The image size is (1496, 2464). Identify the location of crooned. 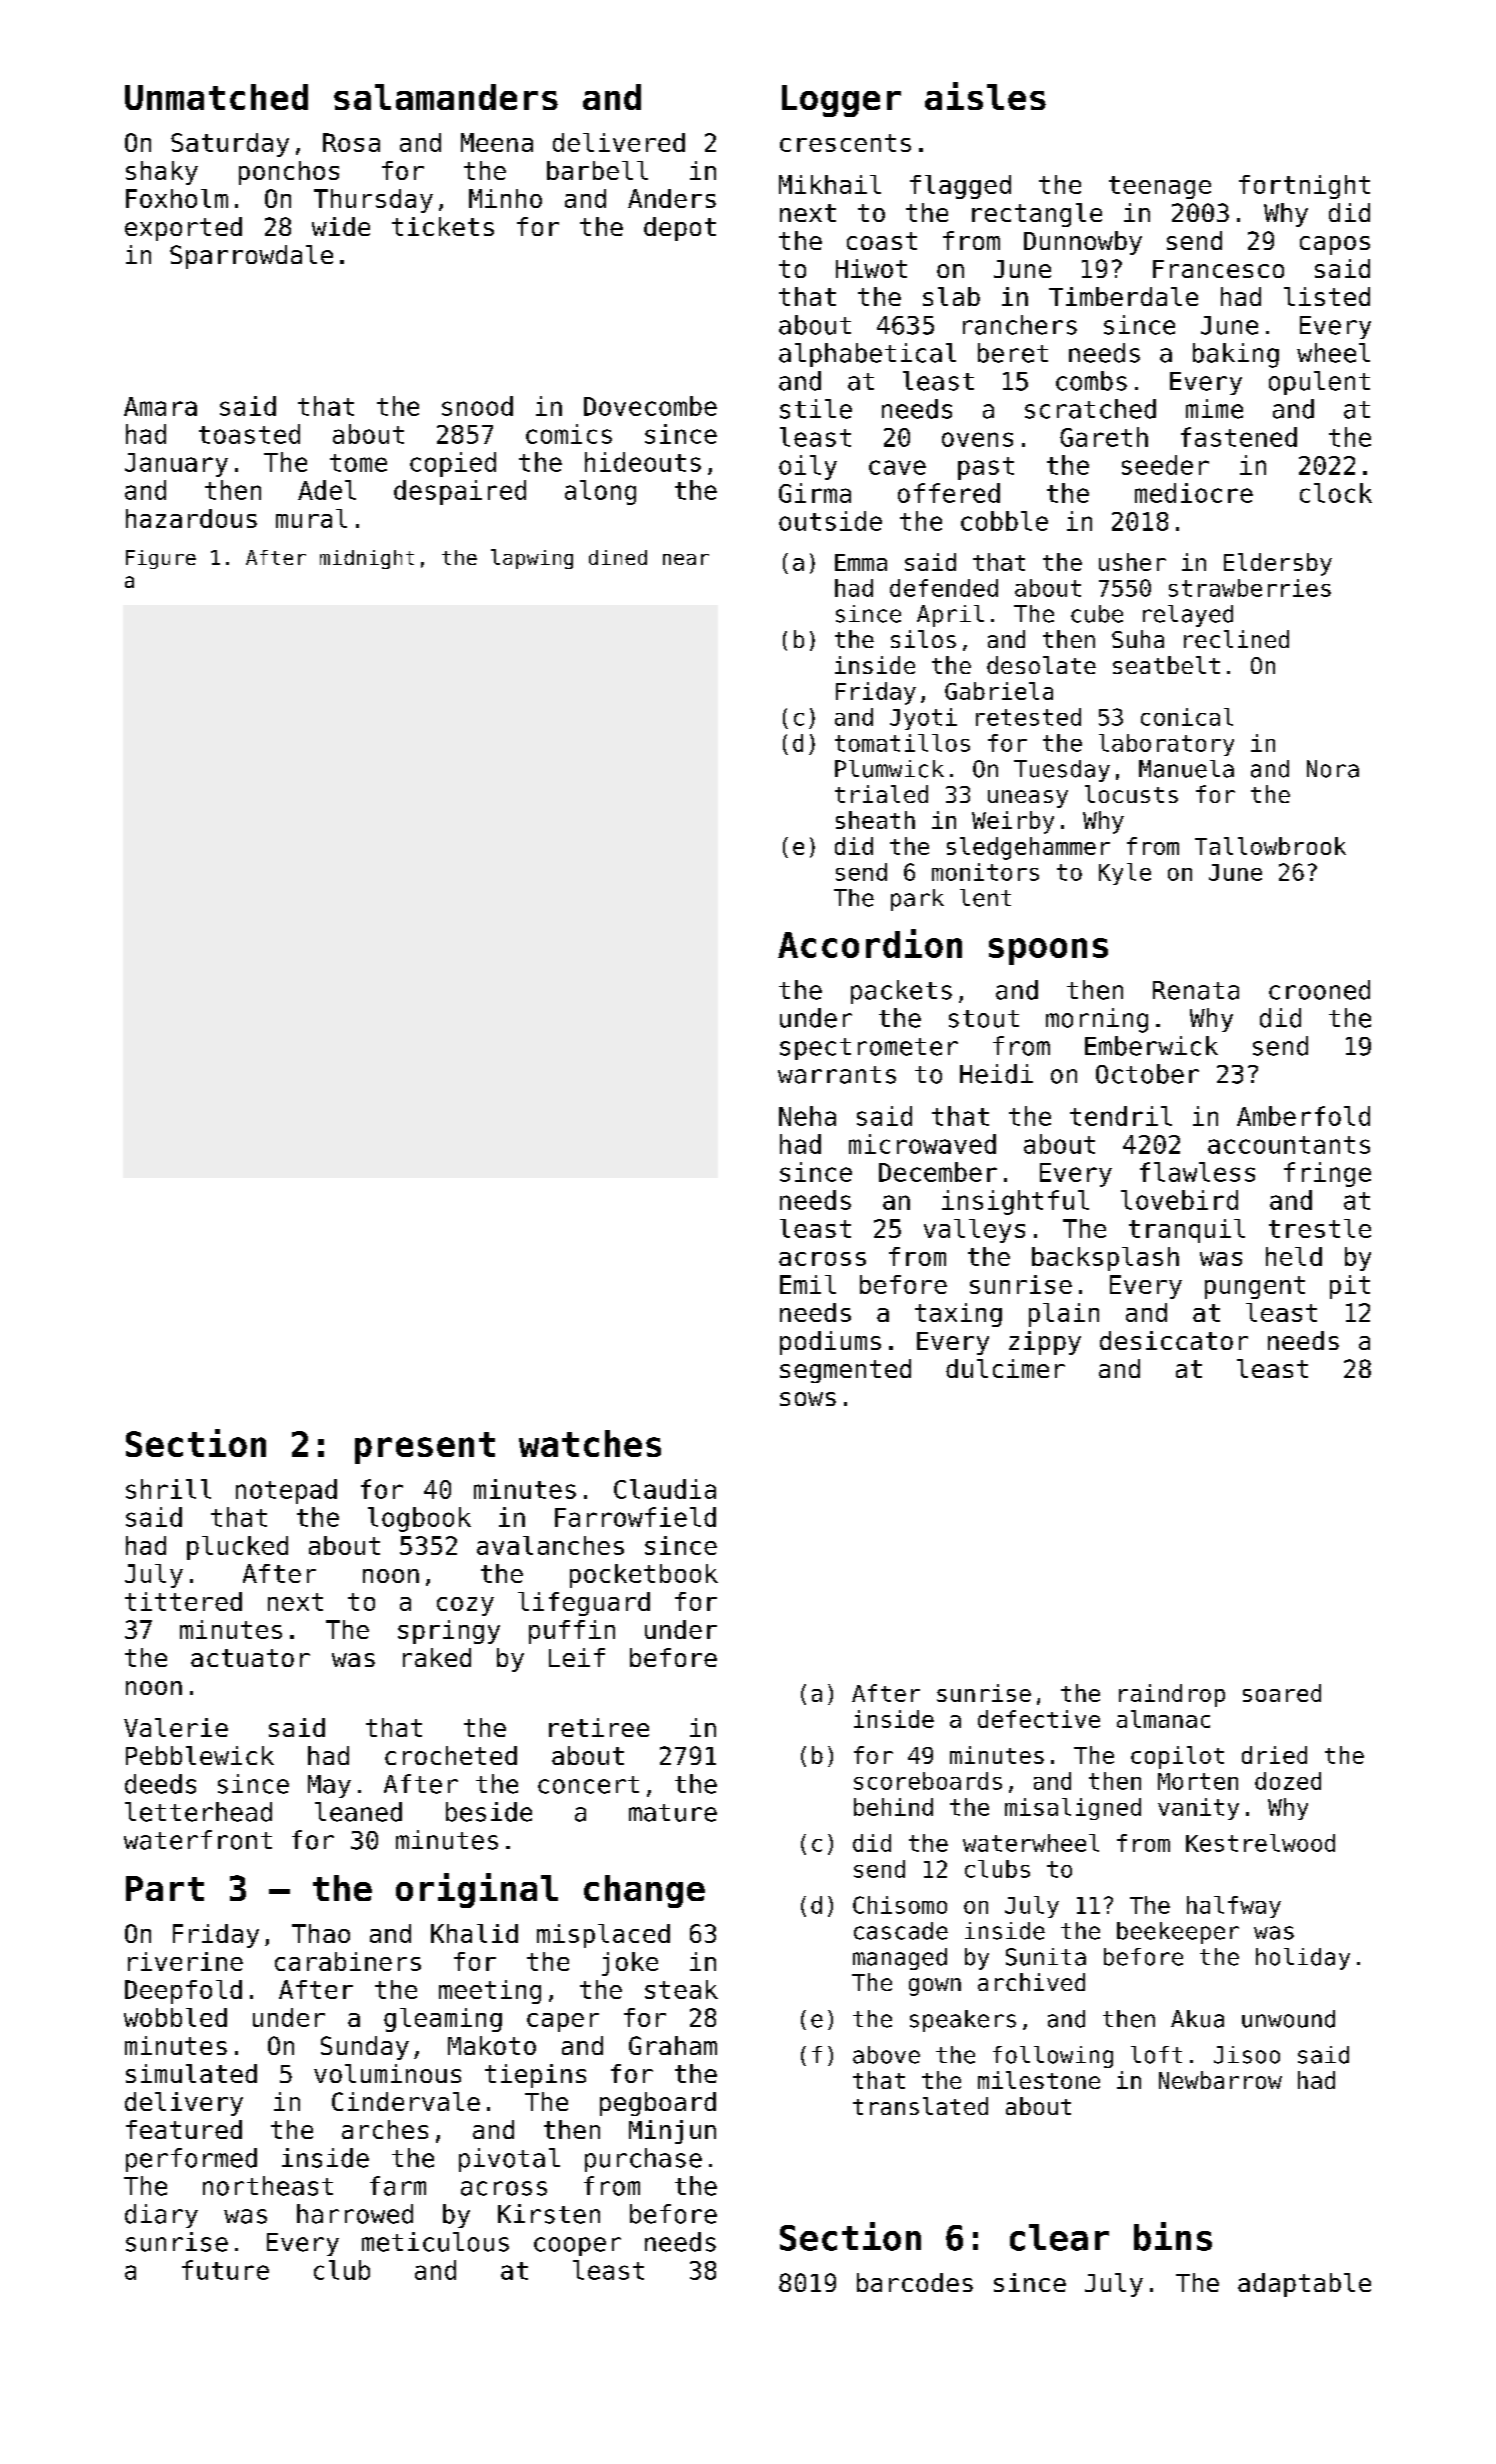
(1319, 990).
